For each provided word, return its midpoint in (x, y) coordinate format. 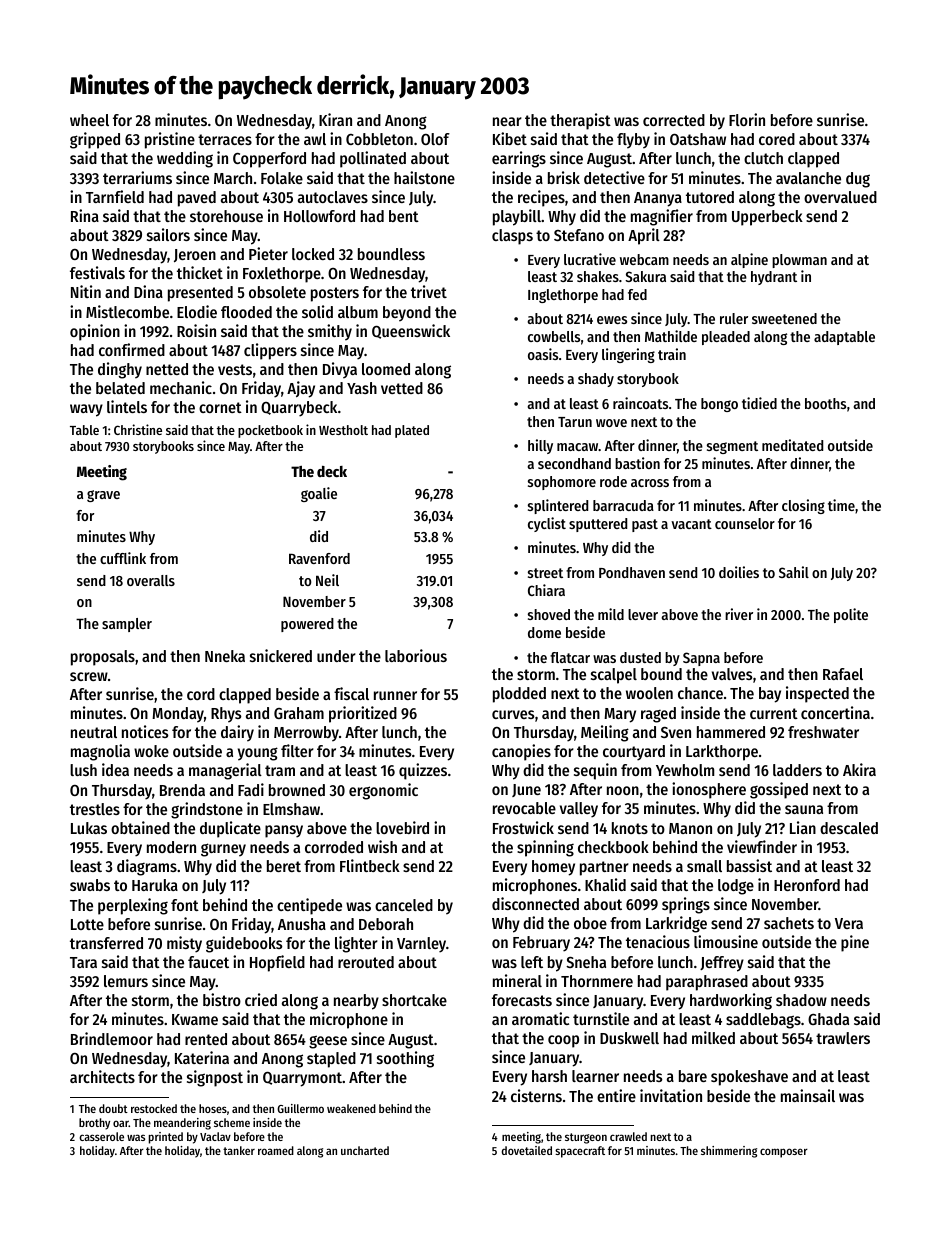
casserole (101, 1136)
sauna (804, 809)
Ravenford (319, 558)
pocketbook (270, 431)
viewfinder (762, 846)
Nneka (225, 656)
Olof (435, 139)
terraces (225, 139)
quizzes (423, 771)
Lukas (89, 828)
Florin (747, 119)
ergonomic (383, 791)
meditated (792, 445)
